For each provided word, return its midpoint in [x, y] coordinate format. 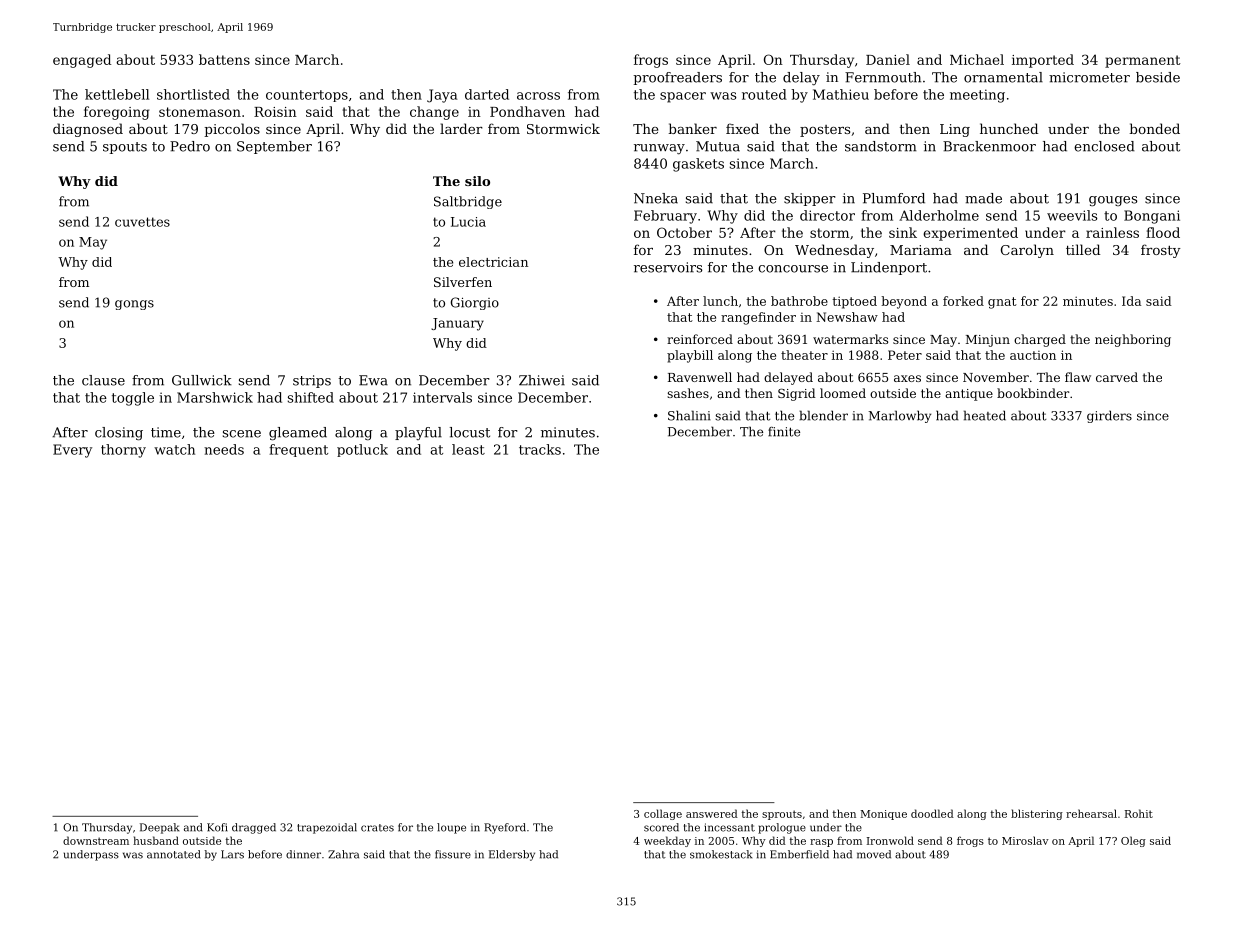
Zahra [343, 854]
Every [72, 451]
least [468, 449]
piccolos [232, 130]
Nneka [656, 198]
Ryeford [505, 828]
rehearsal [1091, 813]
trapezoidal [327, 828]
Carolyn [1027, 251]
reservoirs [668, 267]
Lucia [468, 222]
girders [1109, 416]
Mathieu [841, 94]
